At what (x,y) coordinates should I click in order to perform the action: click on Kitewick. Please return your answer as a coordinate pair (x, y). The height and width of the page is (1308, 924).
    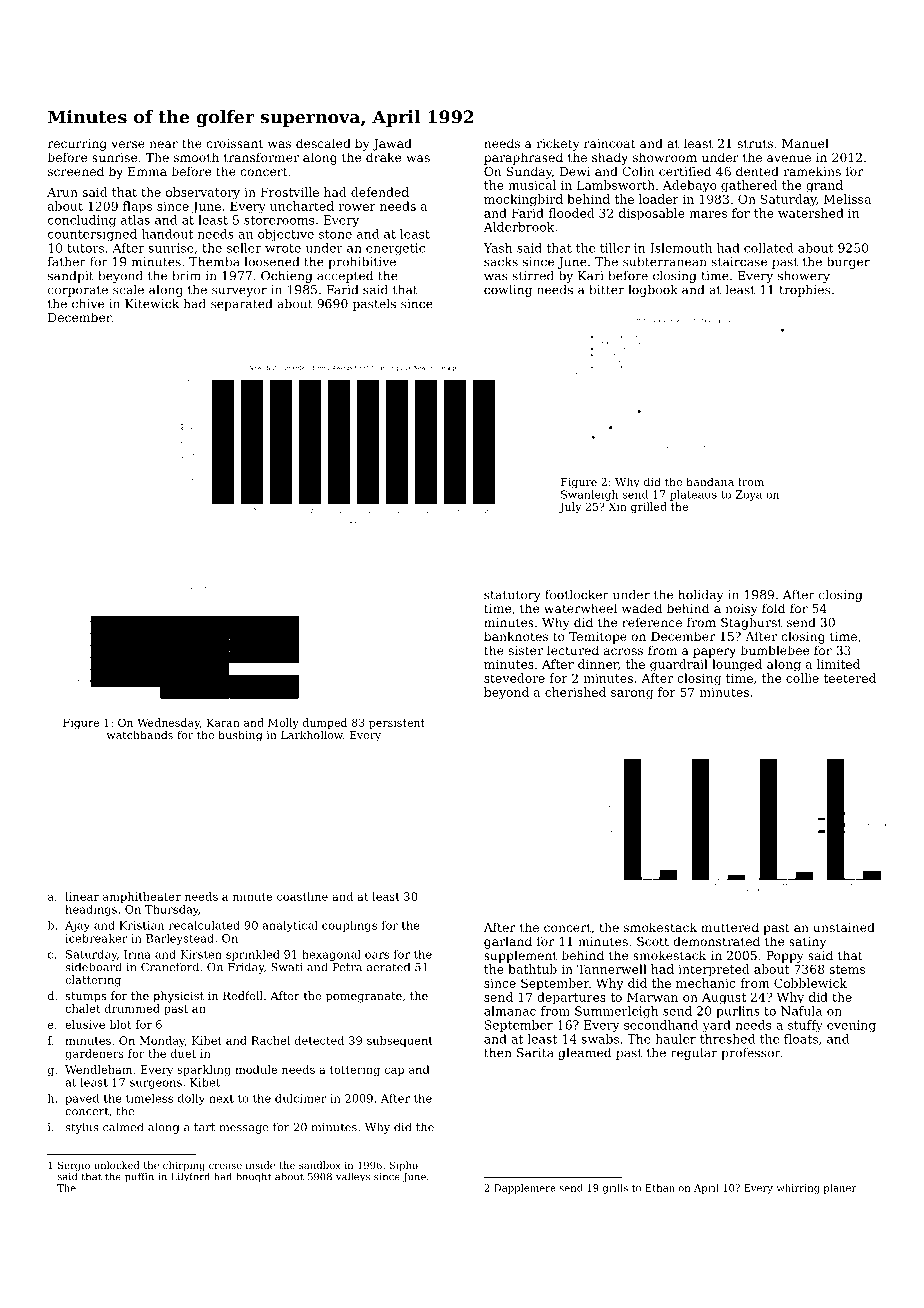
    Looking at the image, I should click on (152, 304).
